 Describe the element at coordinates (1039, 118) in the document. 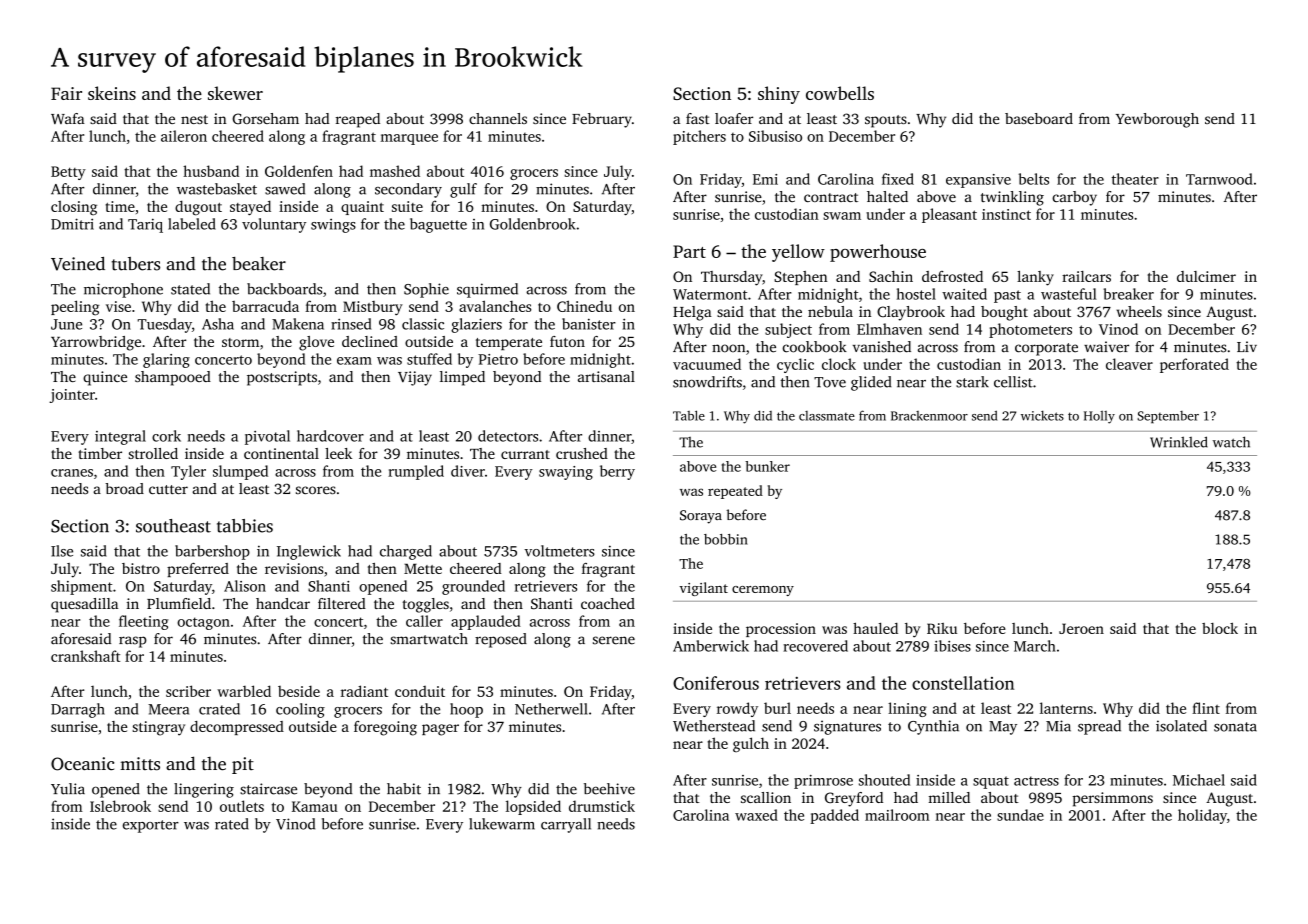

I see `baseboard` at that location.
